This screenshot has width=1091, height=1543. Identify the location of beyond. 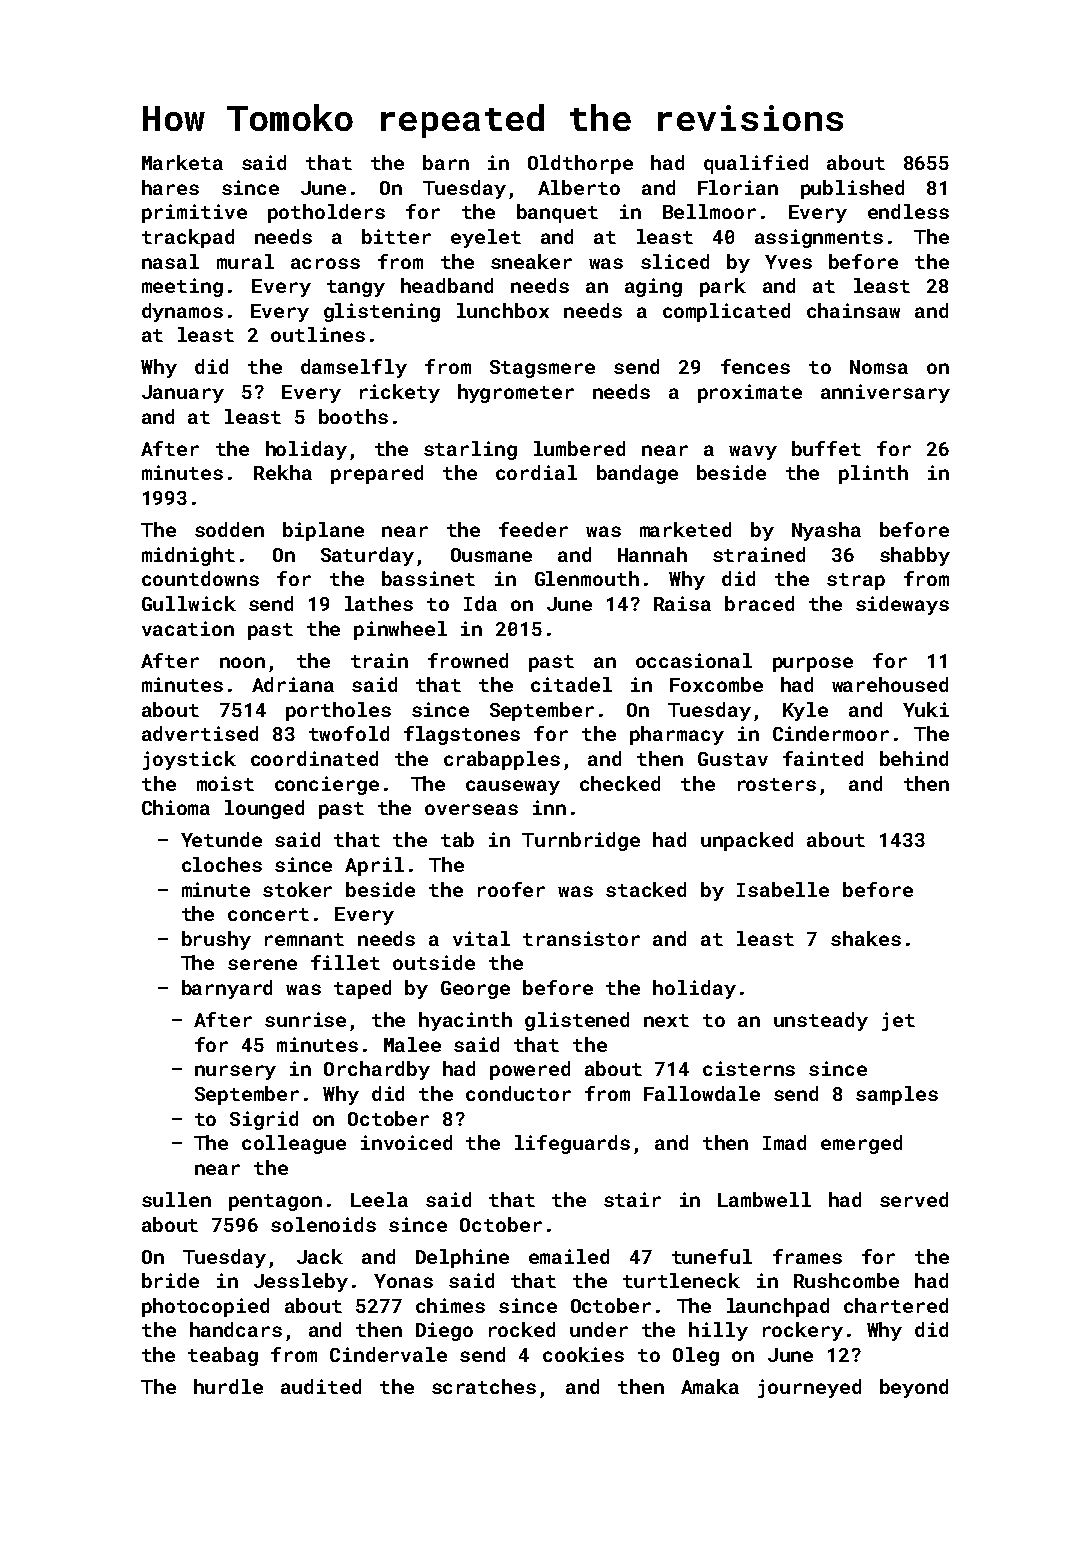
(914, 1388).
